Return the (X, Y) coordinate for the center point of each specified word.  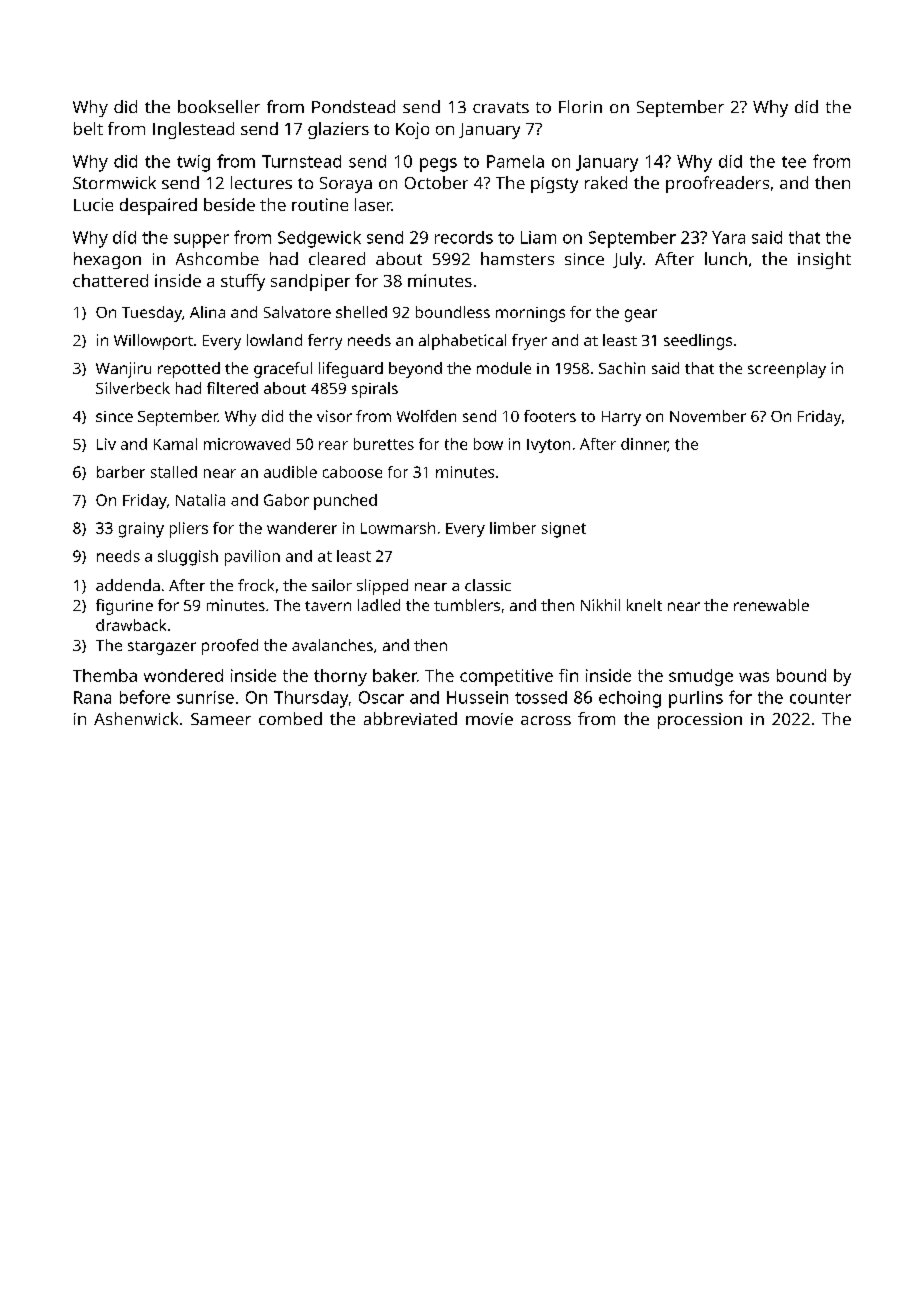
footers (550, 416)
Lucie (93, 204)
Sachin (622, 368)
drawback (131, 625)
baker (395, 675)
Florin (580, 106)
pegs (438, 165)
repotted (189, 370)
